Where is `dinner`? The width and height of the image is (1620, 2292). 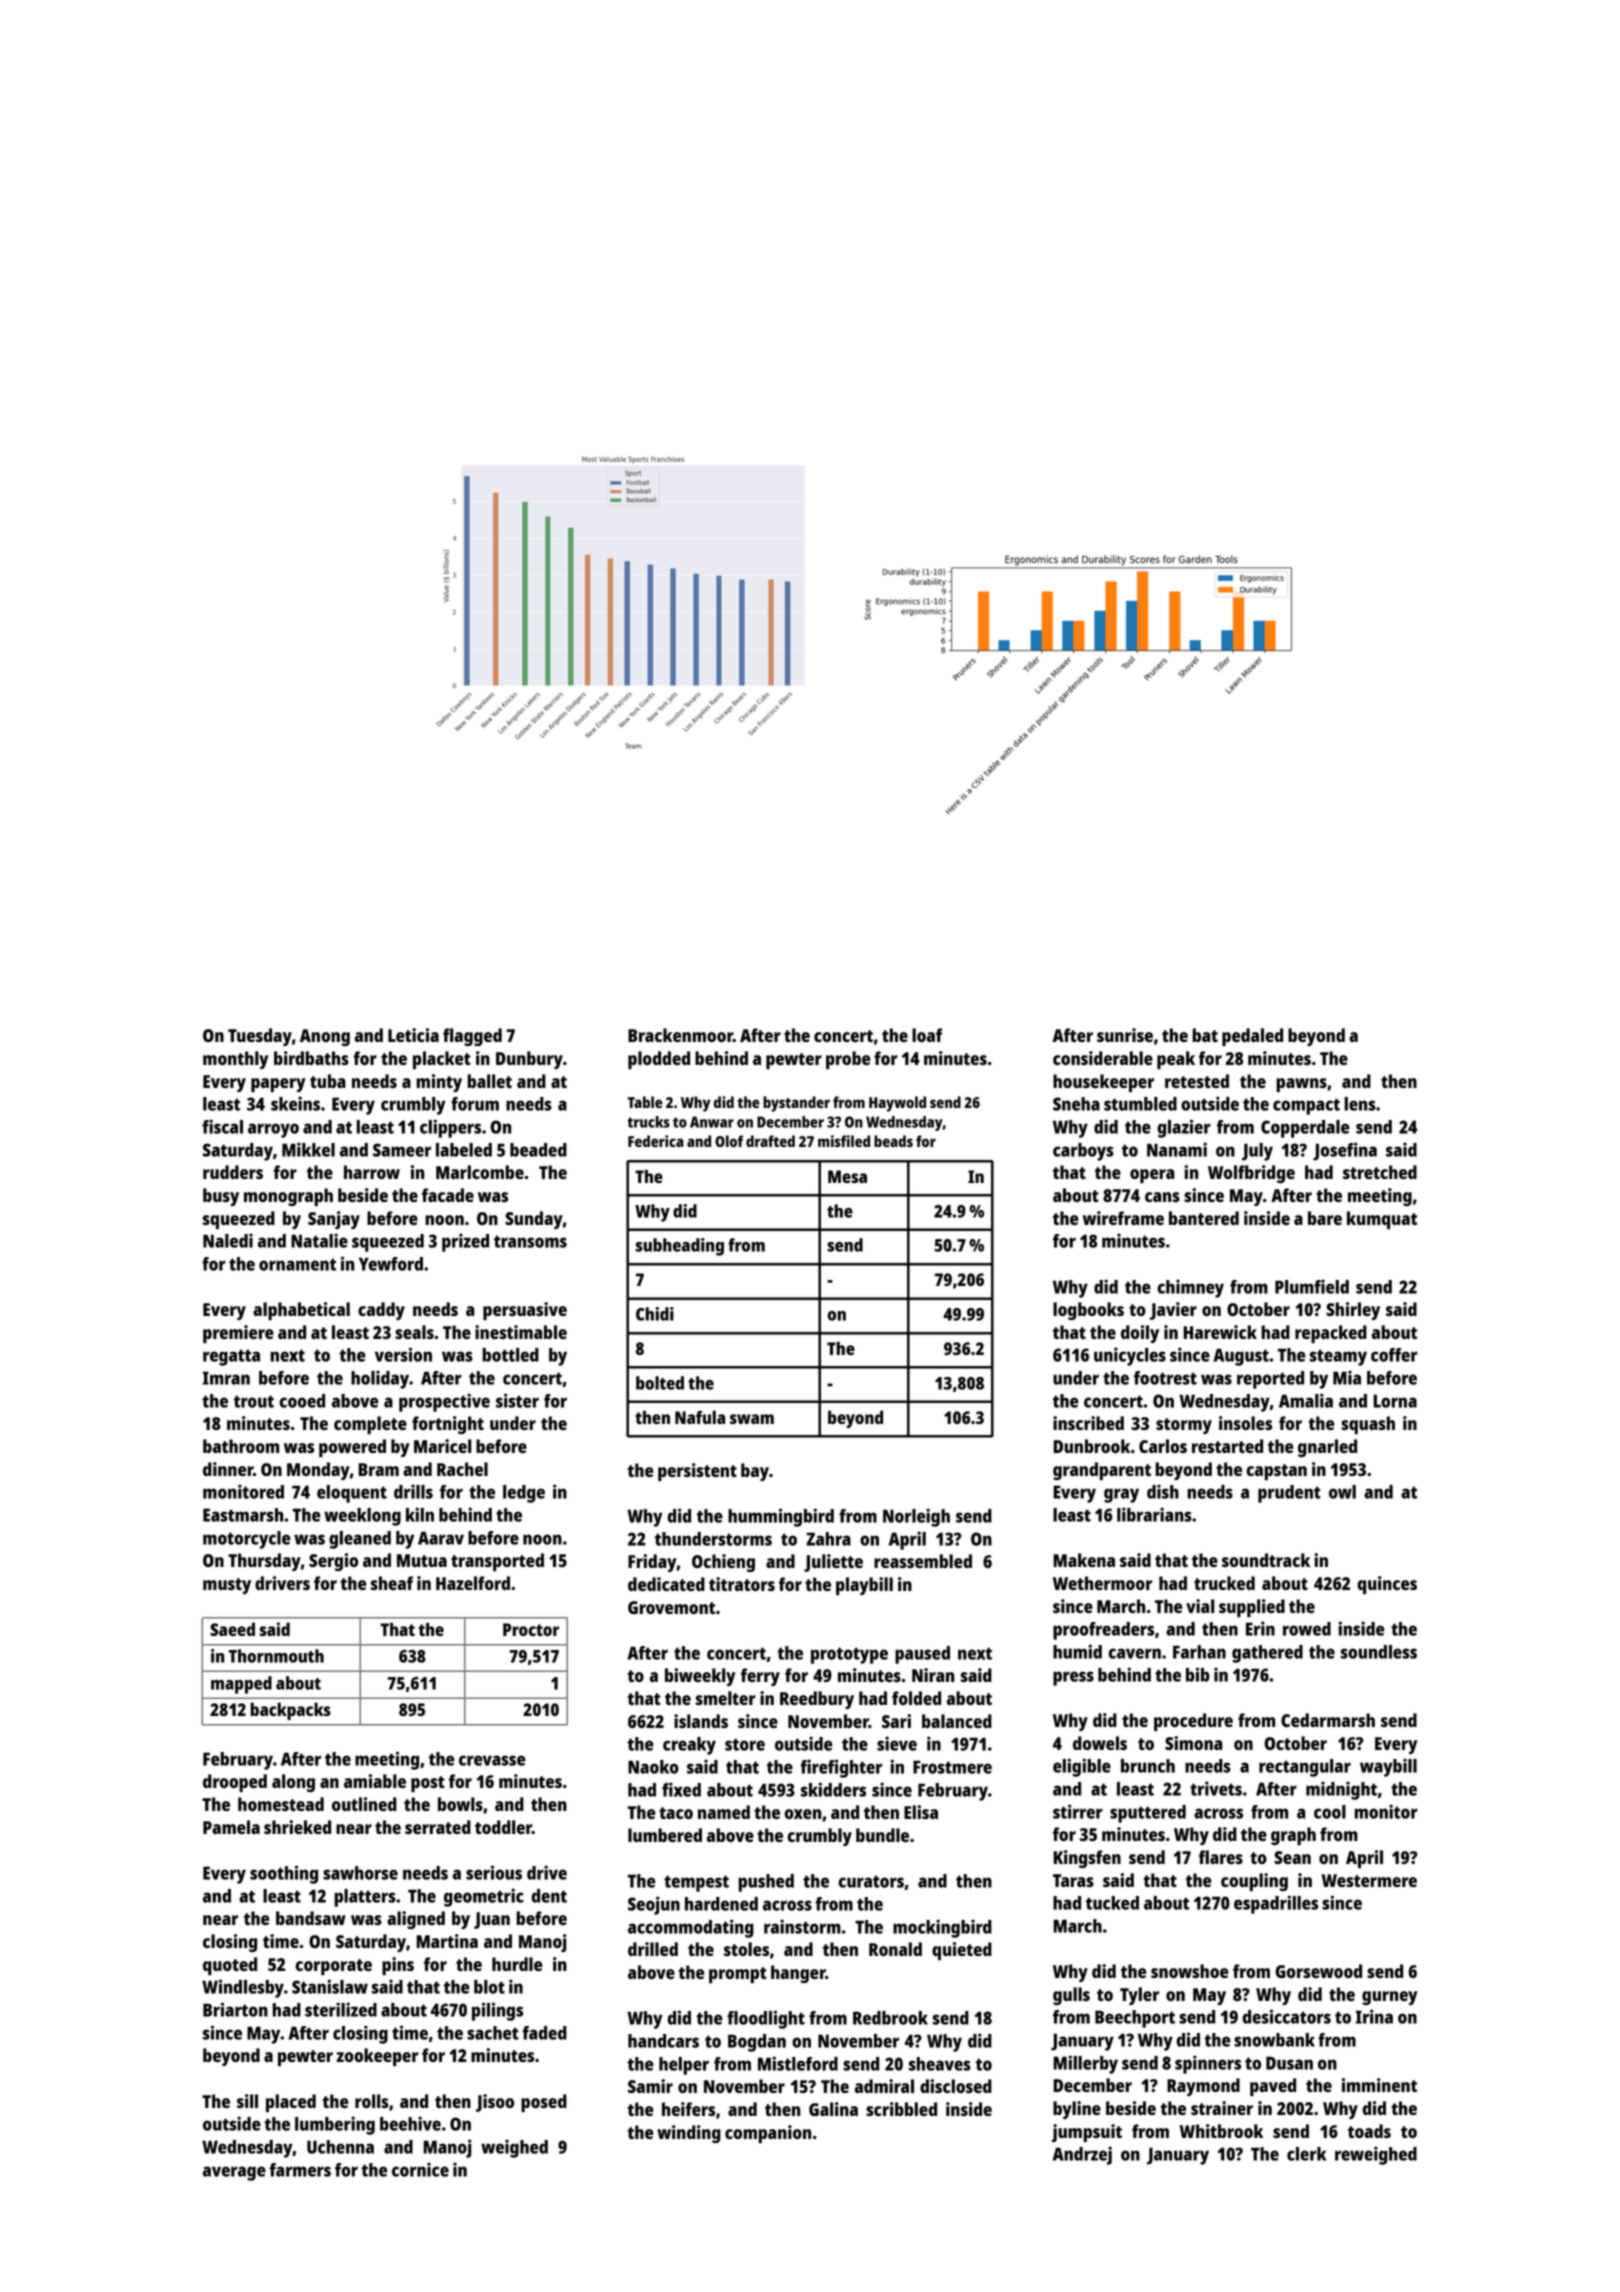
dinner is located at coordinates (228, 1469).
